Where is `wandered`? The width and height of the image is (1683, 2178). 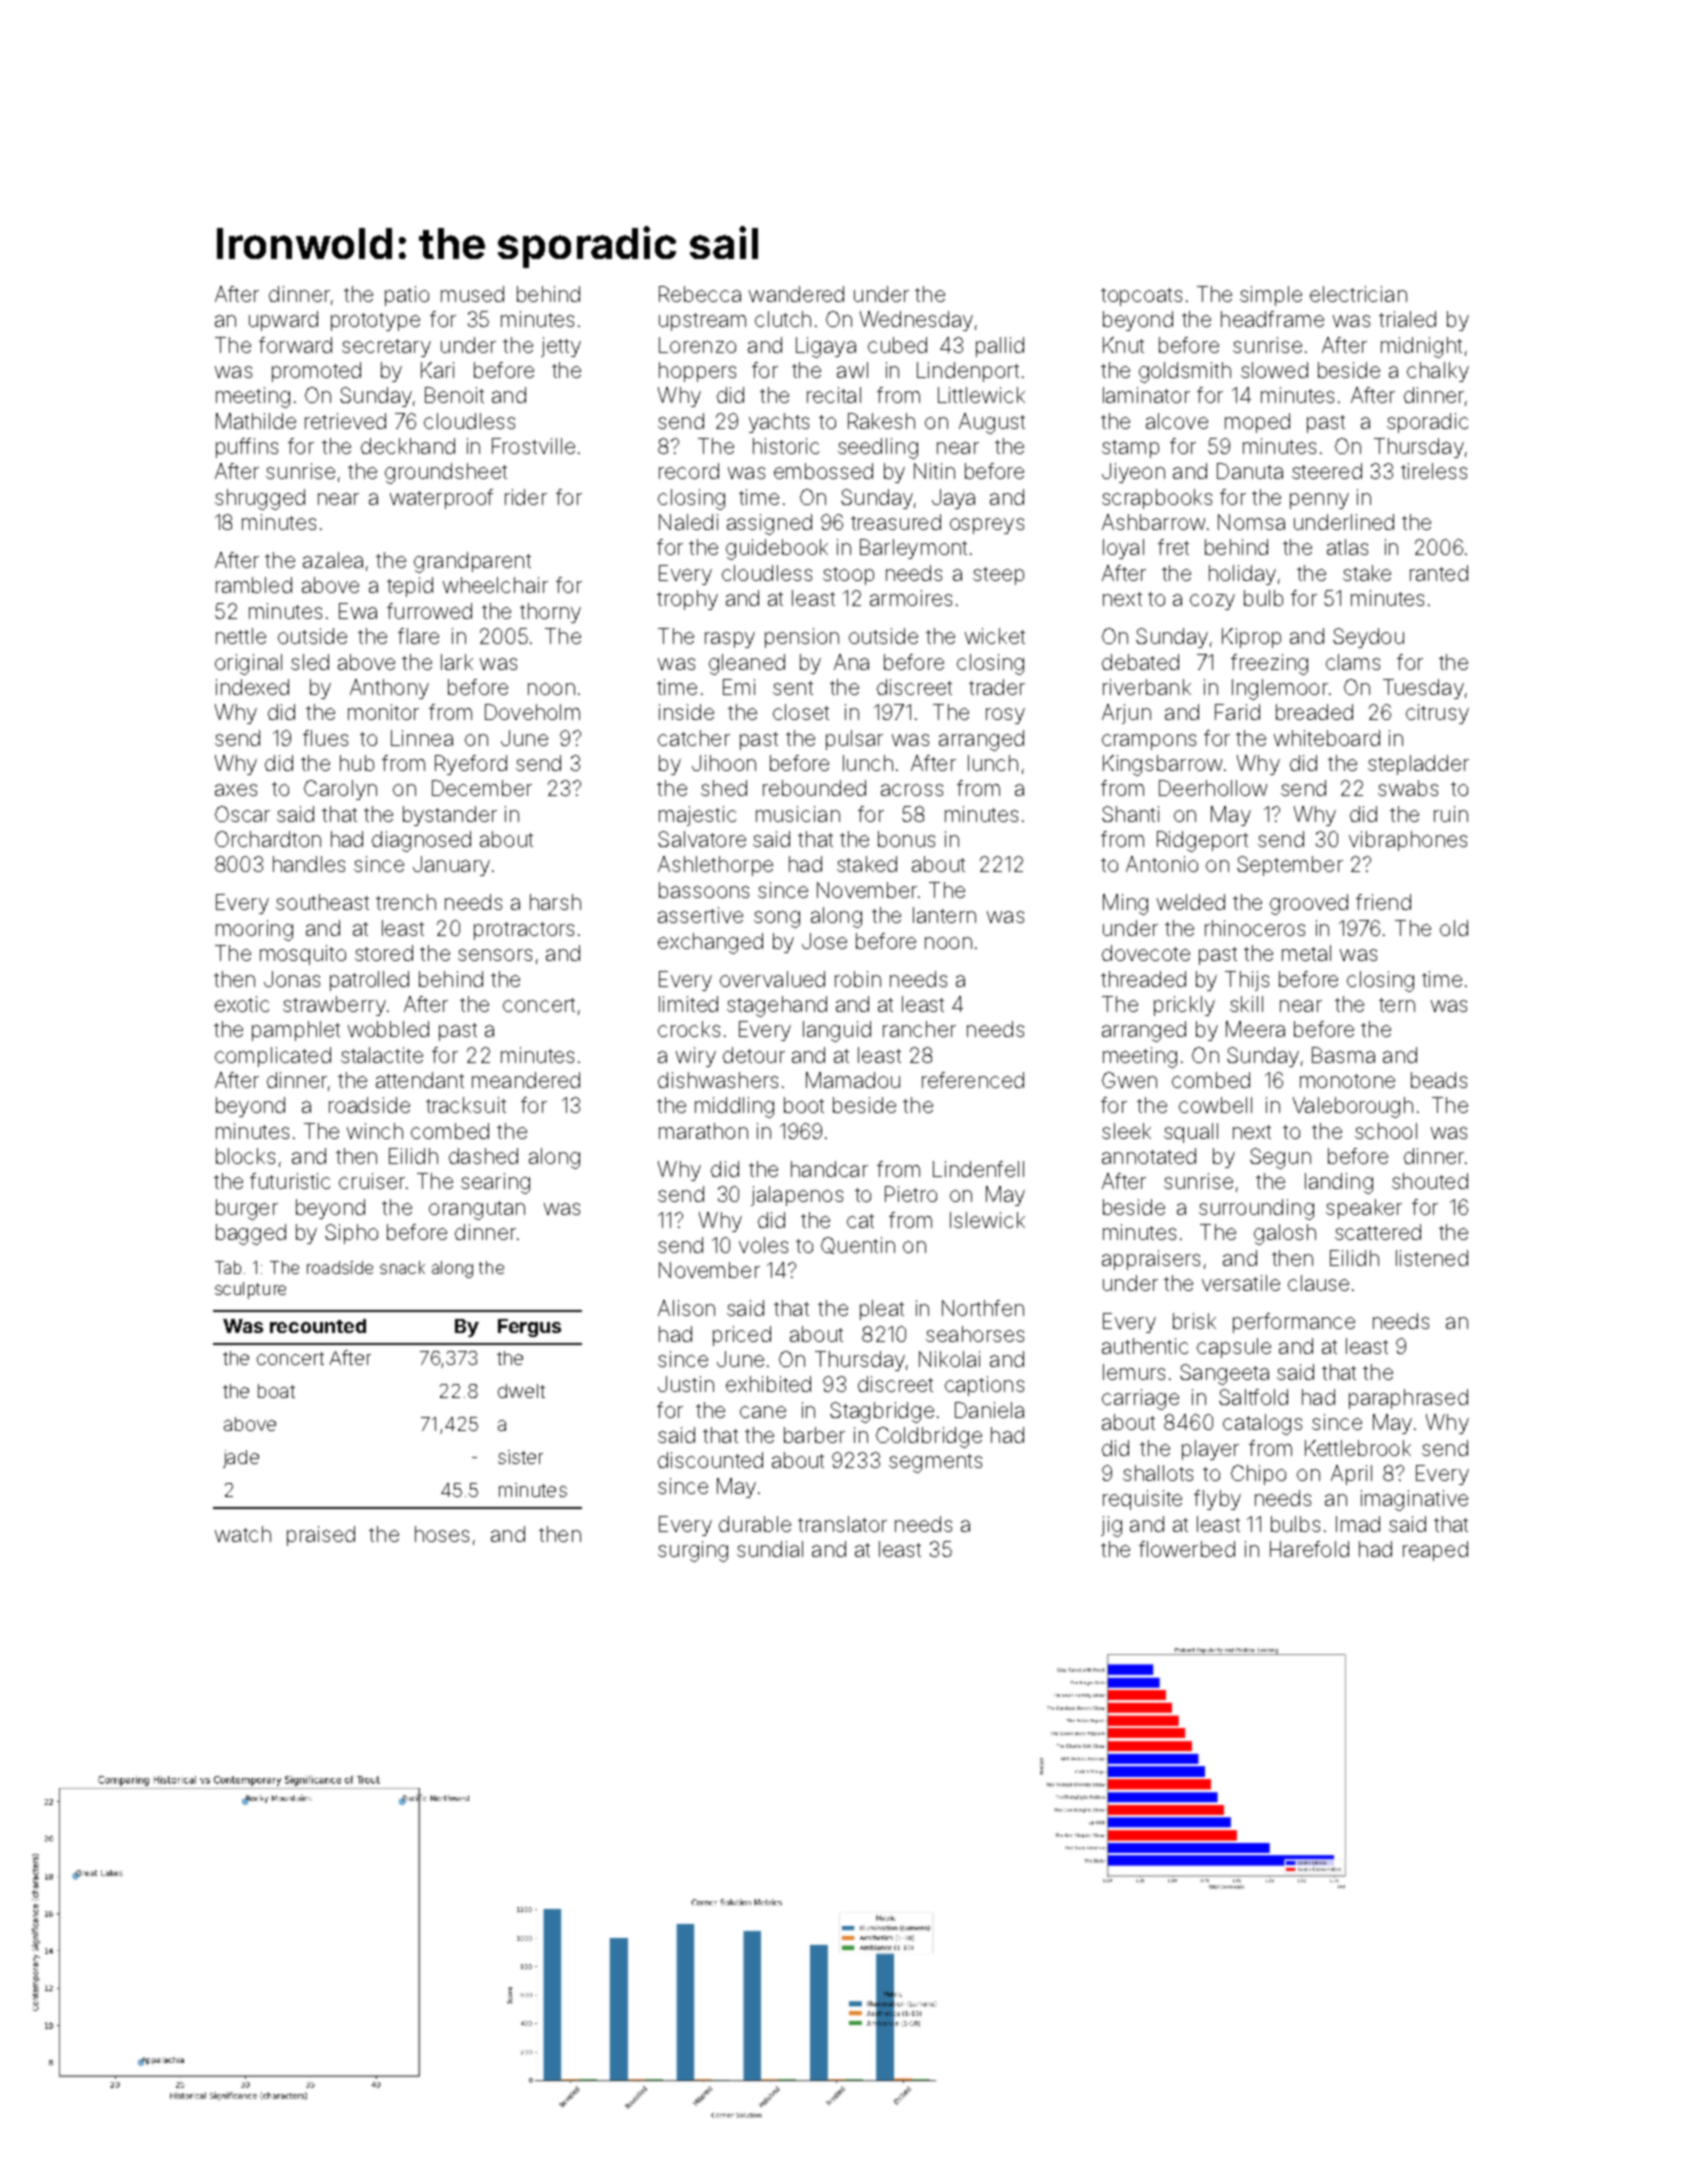
wandered is located at coordinates (796, 294).
